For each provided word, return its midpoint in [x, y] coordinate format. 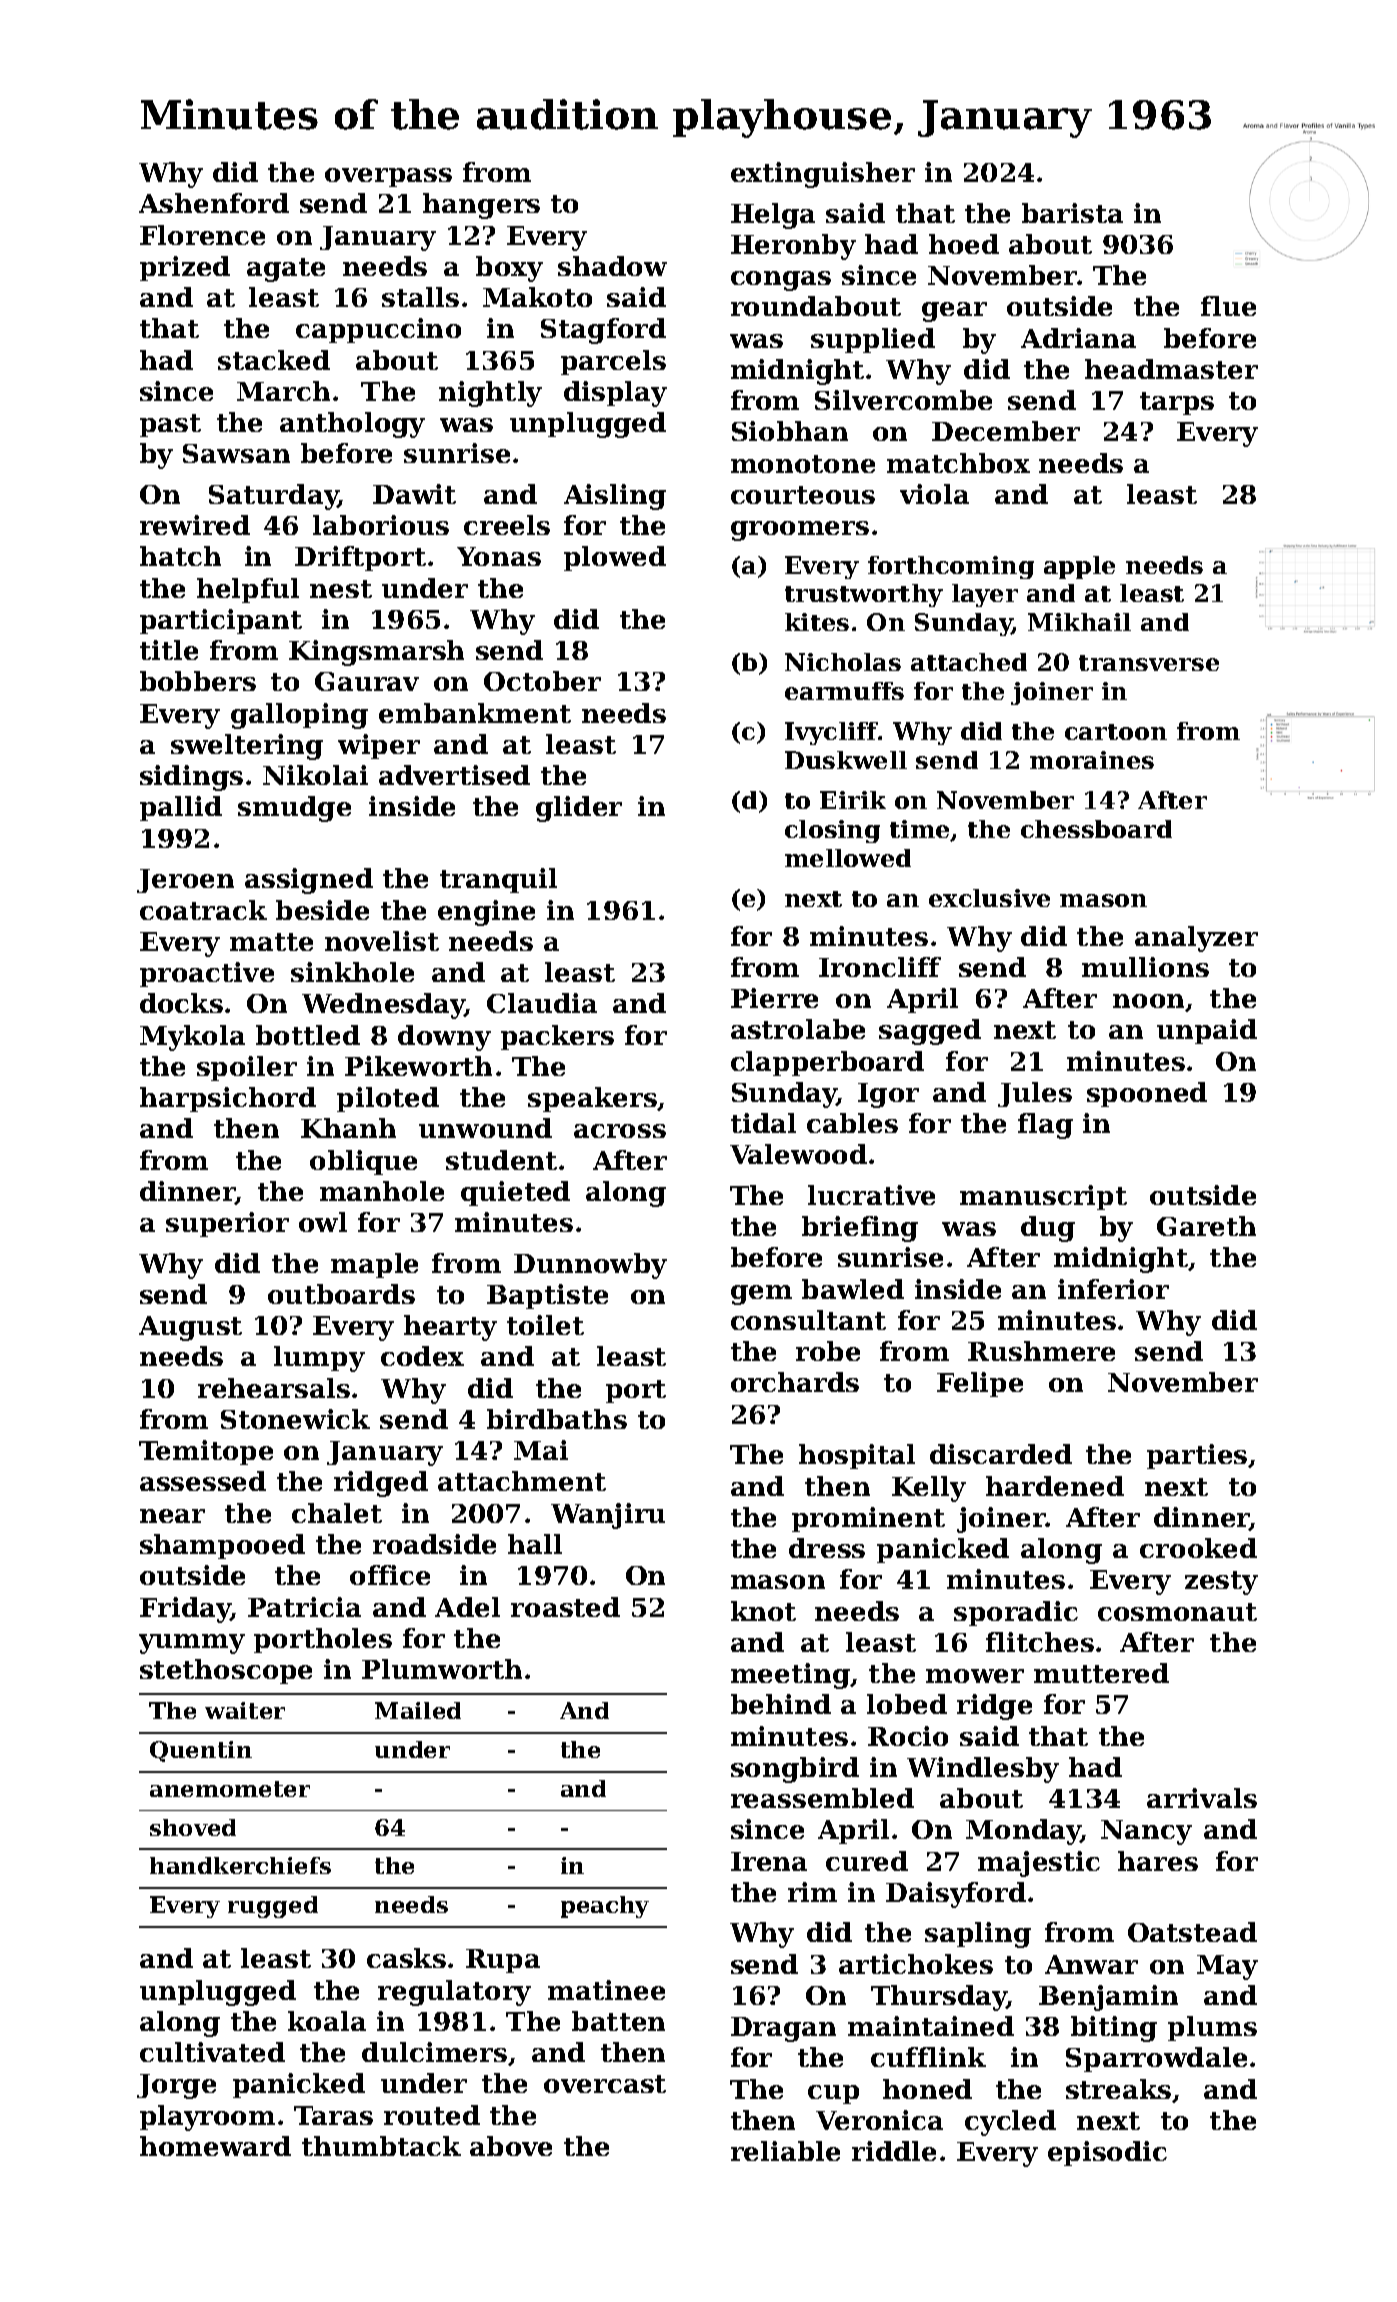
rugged [273, 1907]
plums [1212, 2028]
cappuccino [378, 330]
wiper [379, 746]
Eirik [853, 800]
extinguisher [823, 175]
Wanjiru [608, 1516]
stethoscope [226, 1671]
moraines [1092, 760]
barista [1072, 213]
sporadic [1016, 1613]
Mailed [418, 1710]
